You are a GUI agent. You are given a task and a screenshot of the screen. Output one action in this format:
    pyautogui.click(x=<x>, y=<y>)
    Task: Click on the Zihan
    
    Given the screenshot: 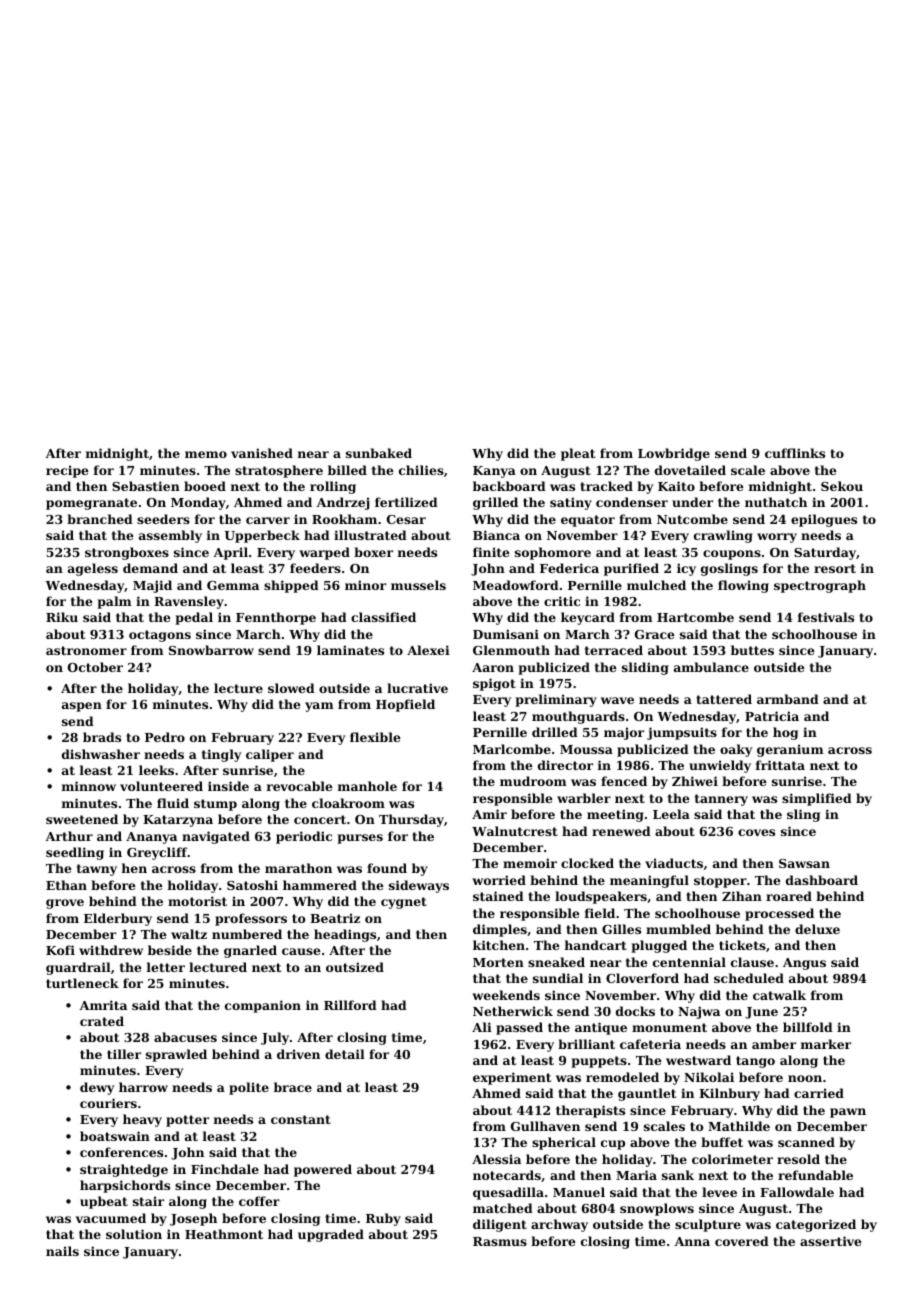 What is the action you would take?
    pyautogui.click(x=742, y=896)
